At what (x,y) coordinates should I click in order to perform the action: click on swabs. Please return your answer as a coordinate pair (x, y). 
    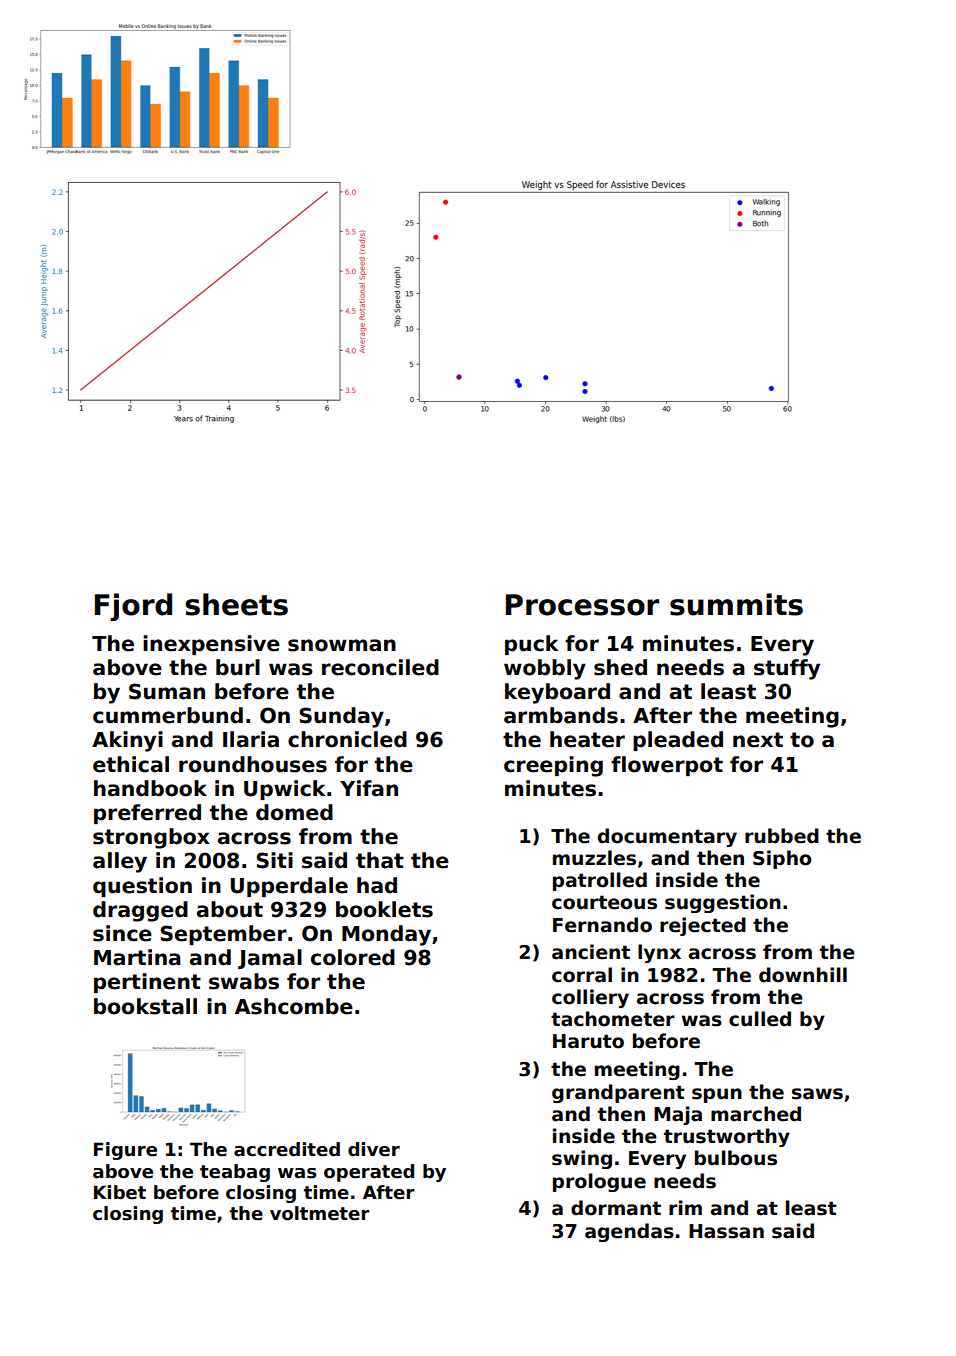
    Looking at the image, I should click on (244, 981).
